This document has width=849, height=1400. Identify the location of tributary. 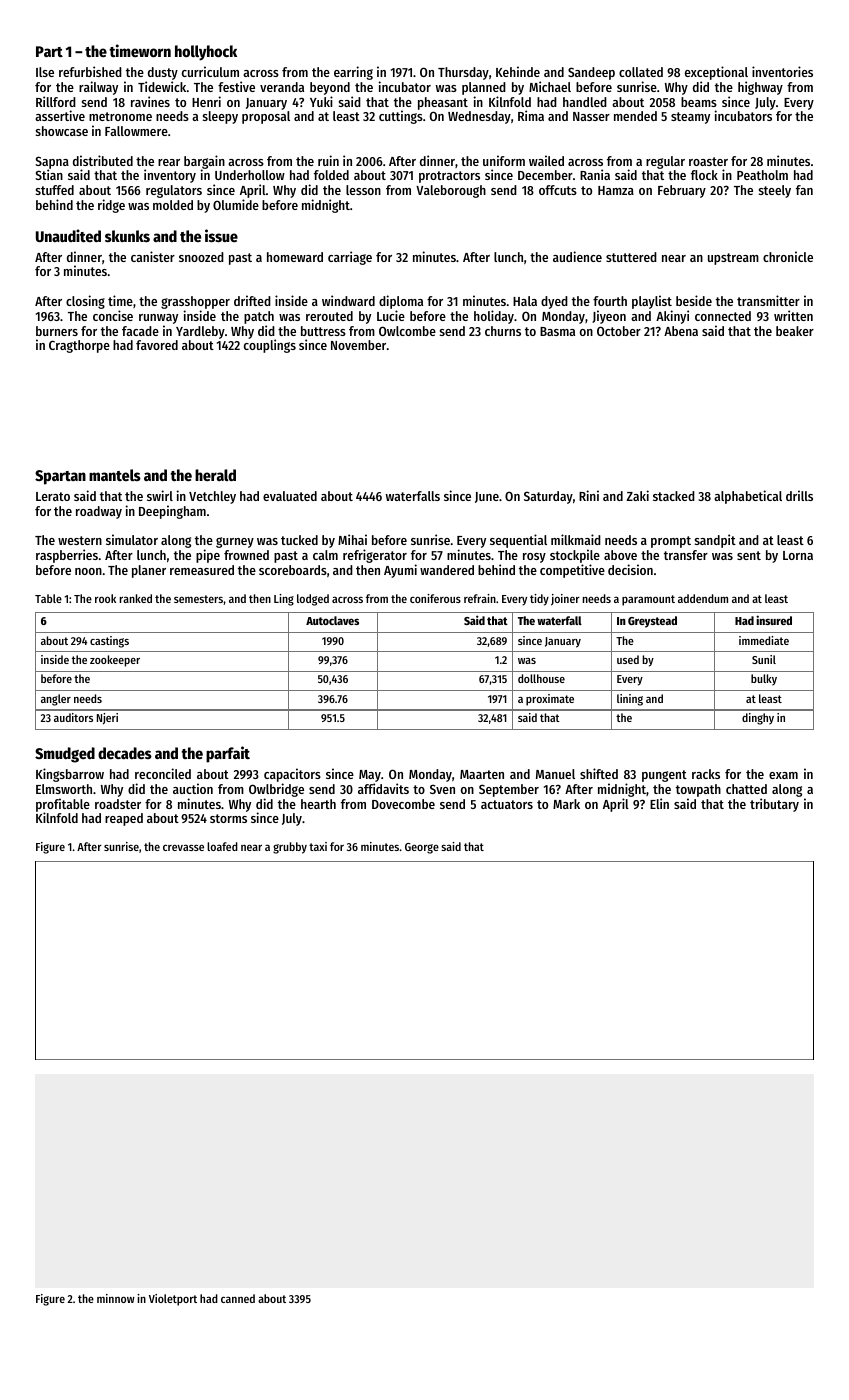
(774, 805).
